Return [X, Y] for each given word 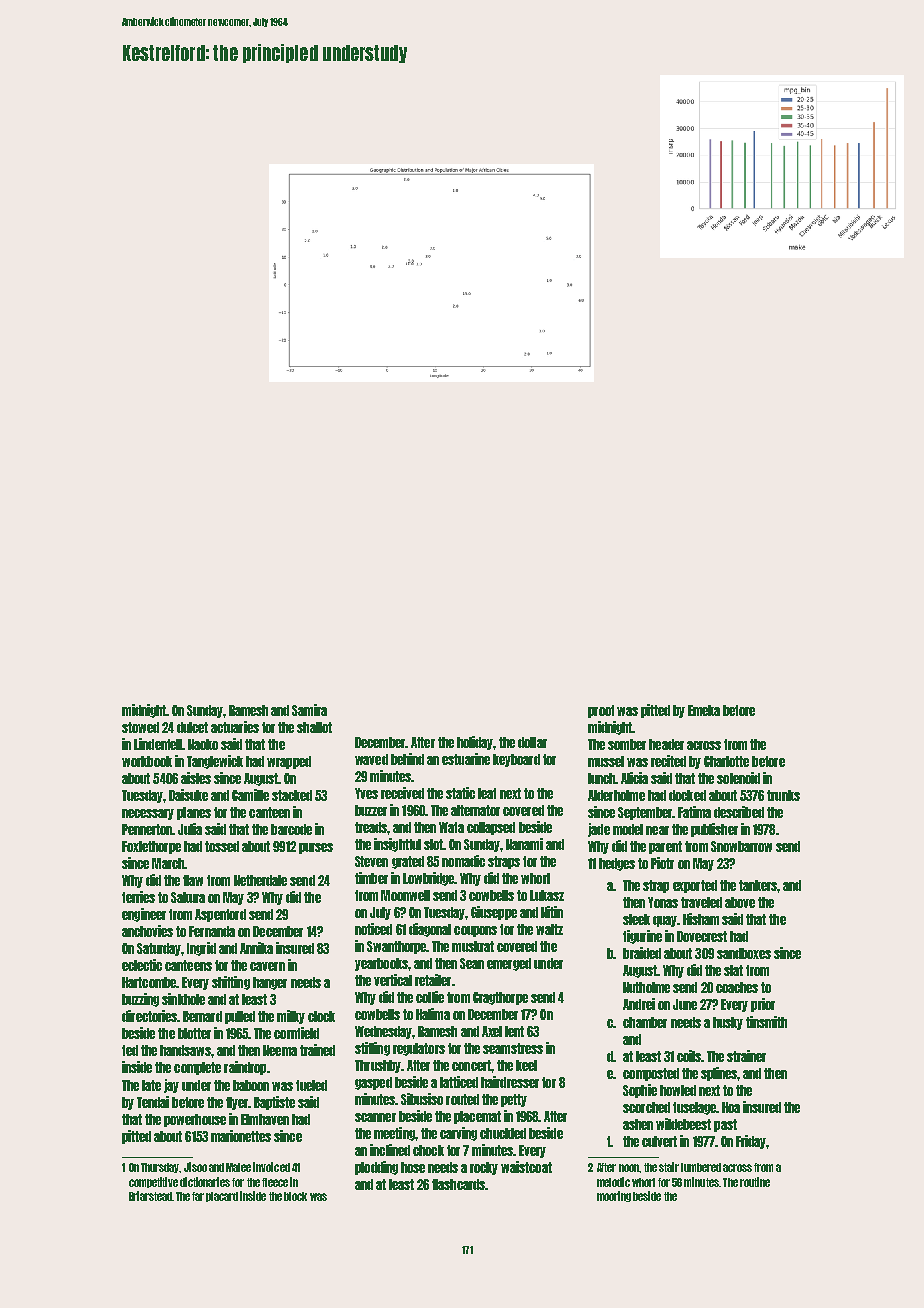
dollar [532, 742]
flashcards [458, 1184]
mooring [614, 1196]
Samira [309, 710]
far [198, 1196]
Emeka [704, 710]
